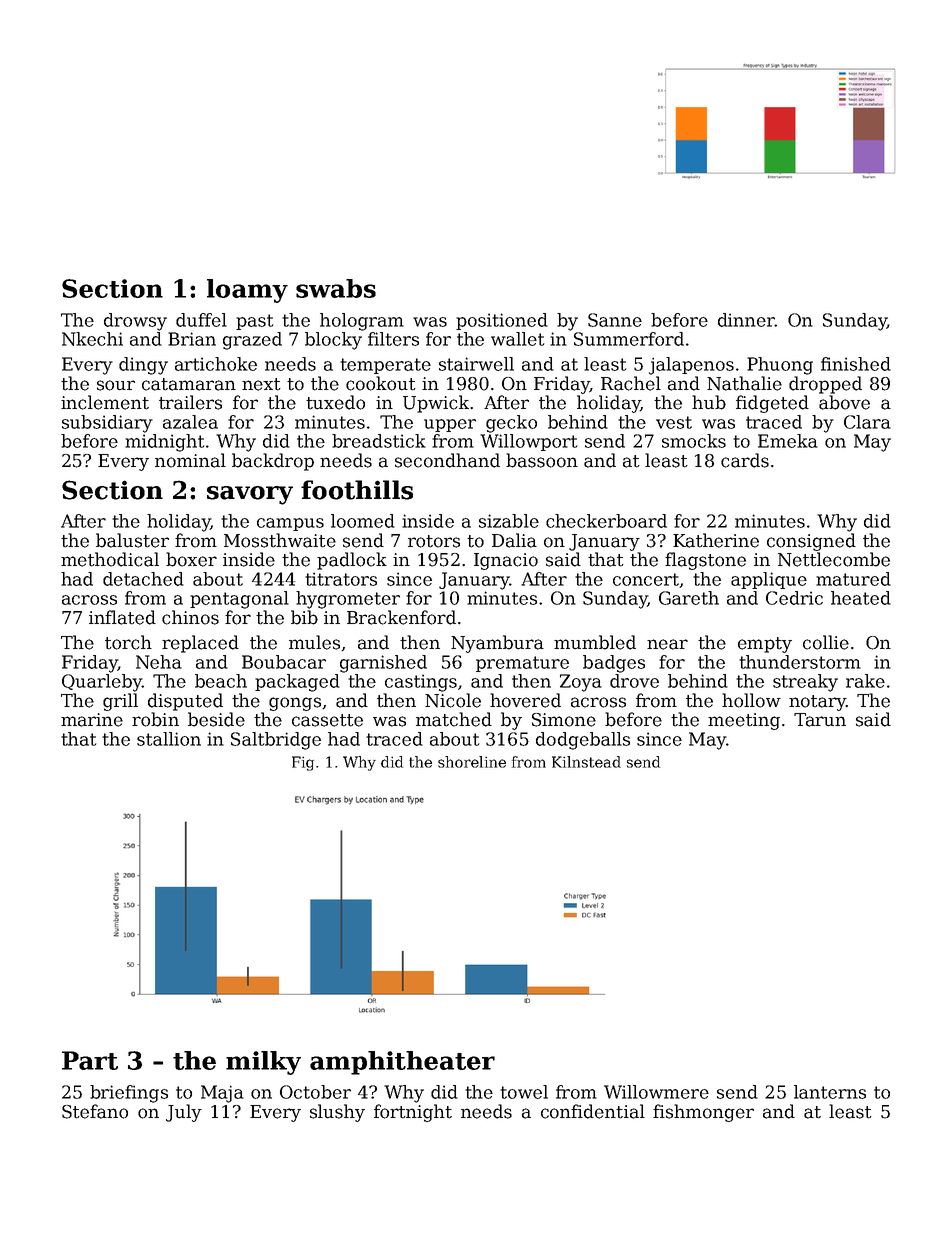 The image size is (952, 1233). I want to click on towel, so click(524, 1092).
